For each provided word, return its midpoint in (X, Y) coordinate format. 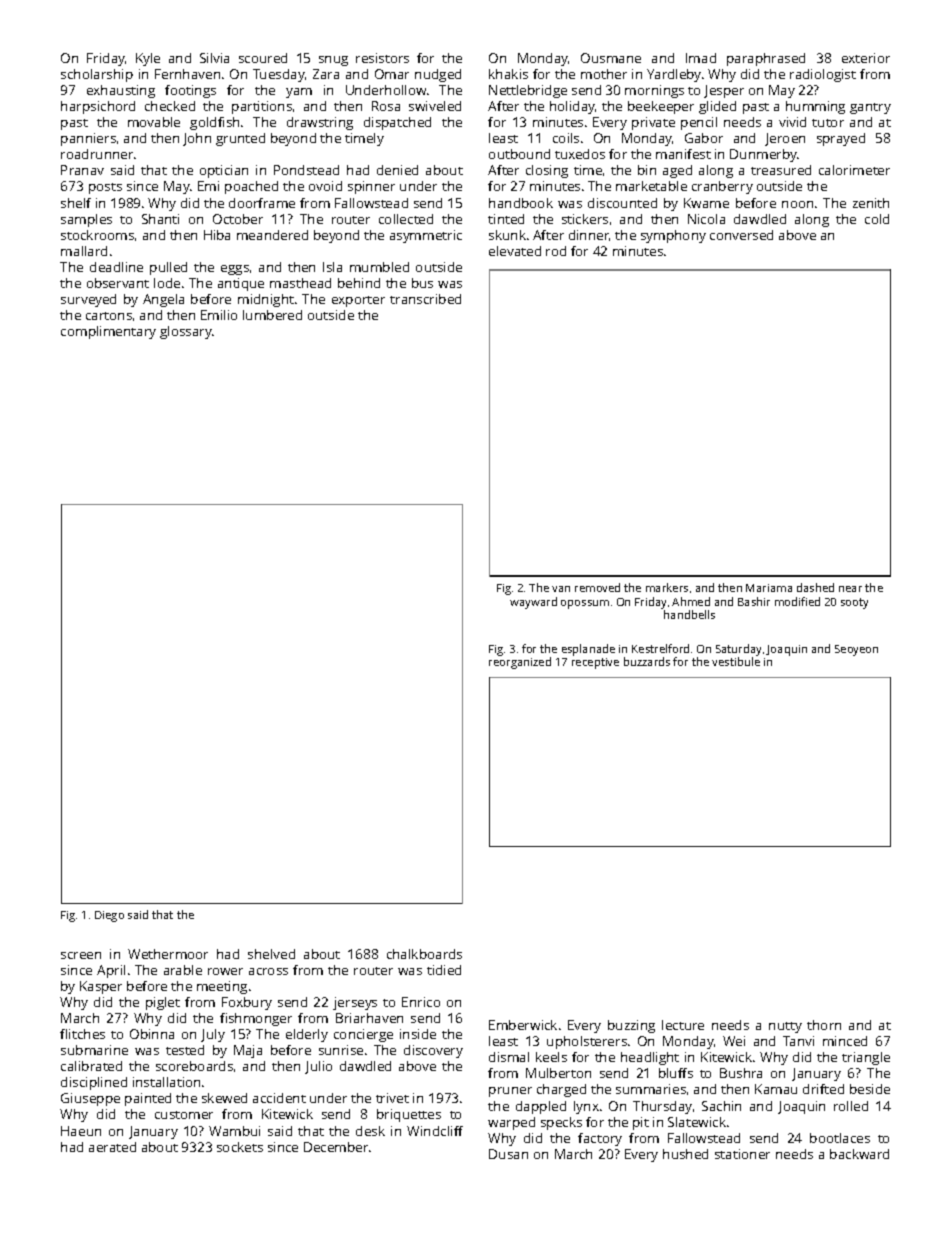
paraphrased (766, 59)
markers (667, 587)
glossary (186, 332)
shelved (271, 954)
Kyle (148, 59)
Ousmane (611, 58)
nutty (785, 1027)
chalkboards (424, 954)
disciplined (94, 1083)
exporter (358, 301)
